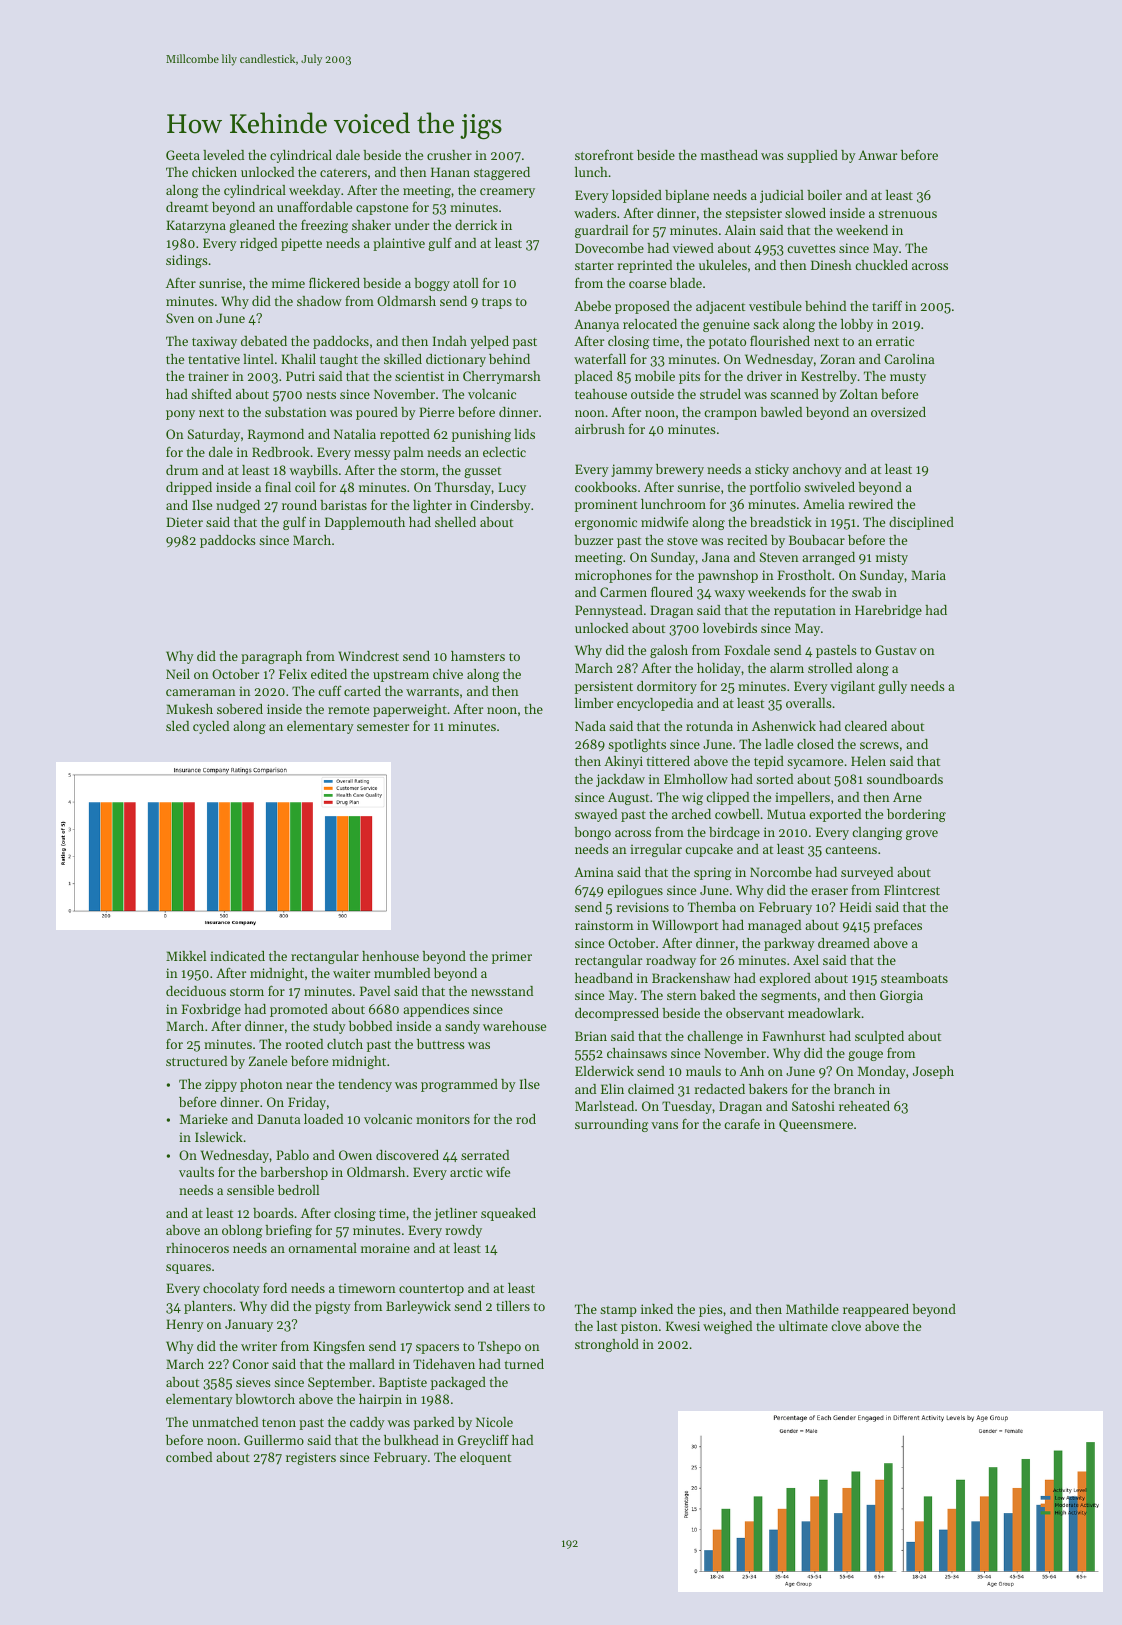  What do you see at coordinates (485, 1155) in the document?
I see `serrated` at bounding box center [485, 1155].
